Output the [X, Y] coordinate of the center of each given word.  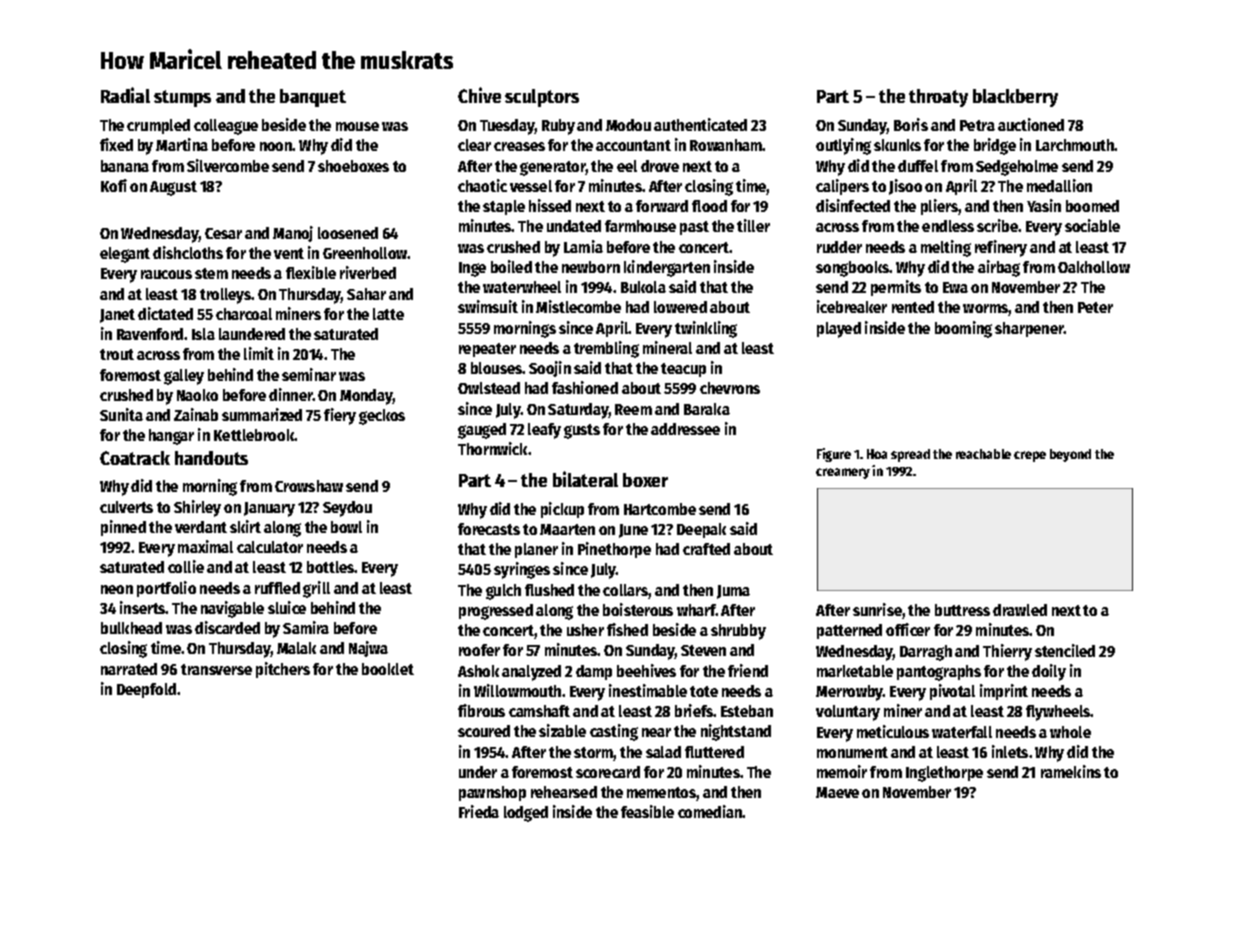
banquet [313, 98]
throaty [938, 98]
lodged [526, 814]
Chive [479, 95]
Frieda [479, 811]
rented [913, 307]
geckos [382, 417]
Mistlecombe [578, 306]
